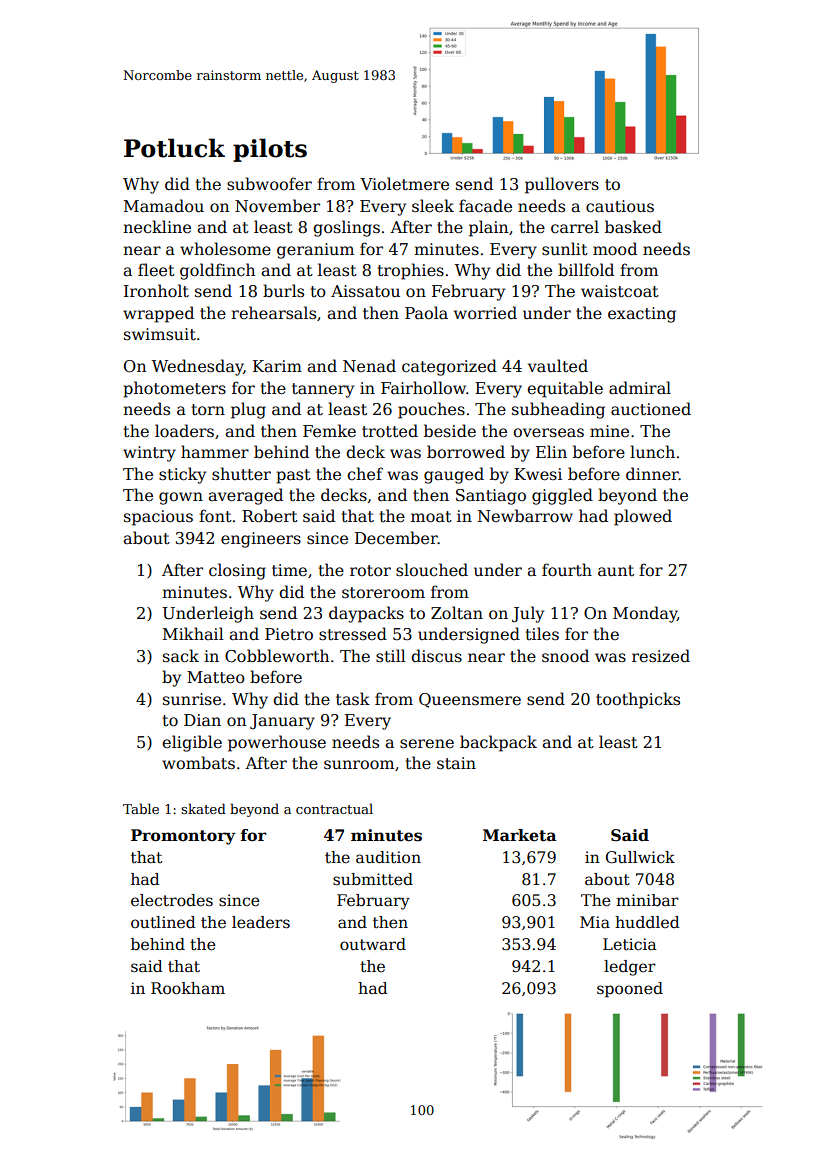  Describe the element at coordinates (373, 944) in the image. I see `outward` at that location.
